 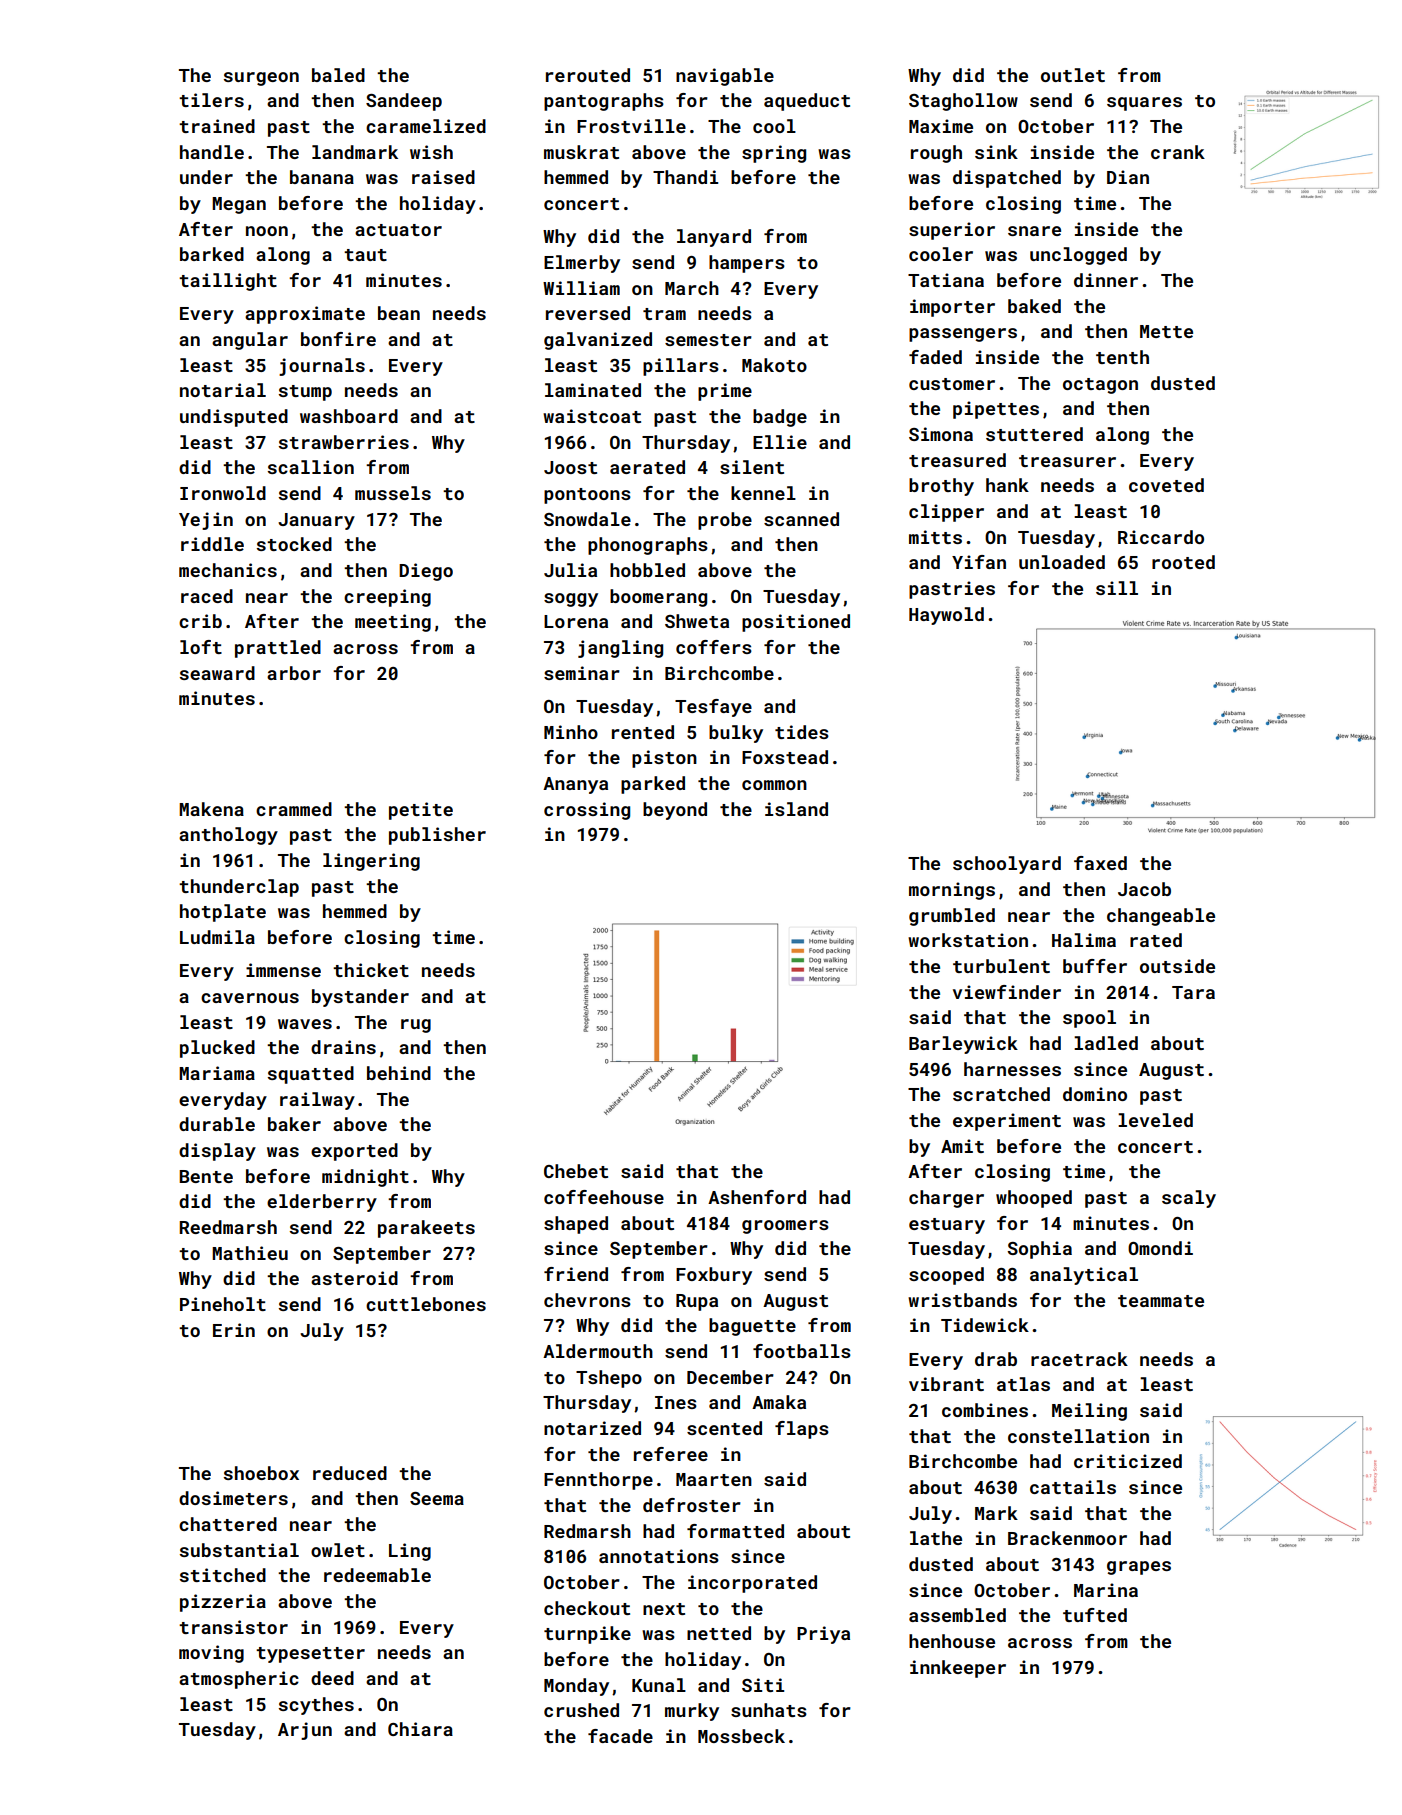 What do you see at coordinates (741, 1736) in the document?
I see `Mossbeck` at bounding box center [741, 1736].
